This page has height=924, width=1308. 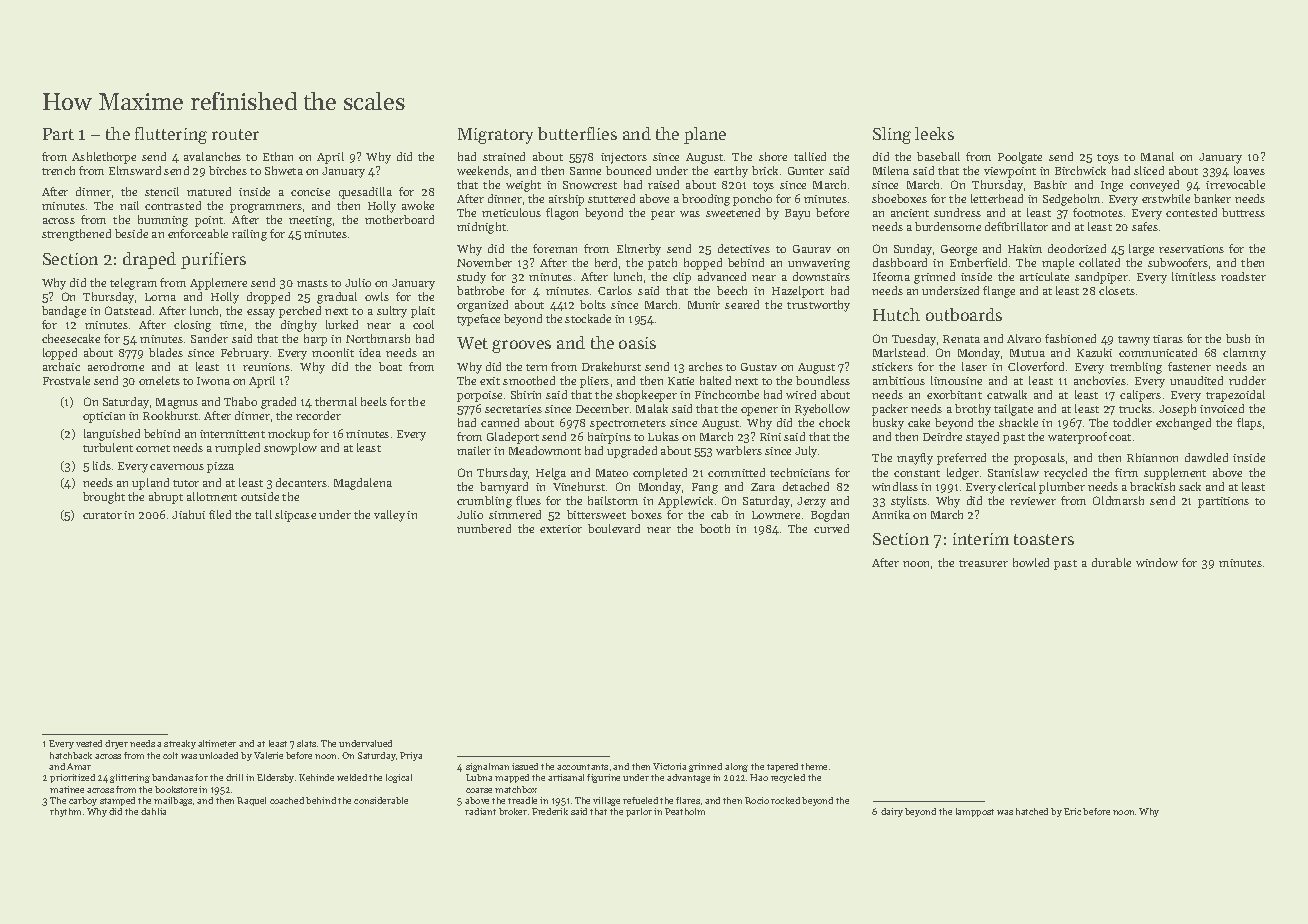 What do you see at coordinates (104, 158) in the page?
I see `Ashlethorpe` at bounding box center [104, 158].
